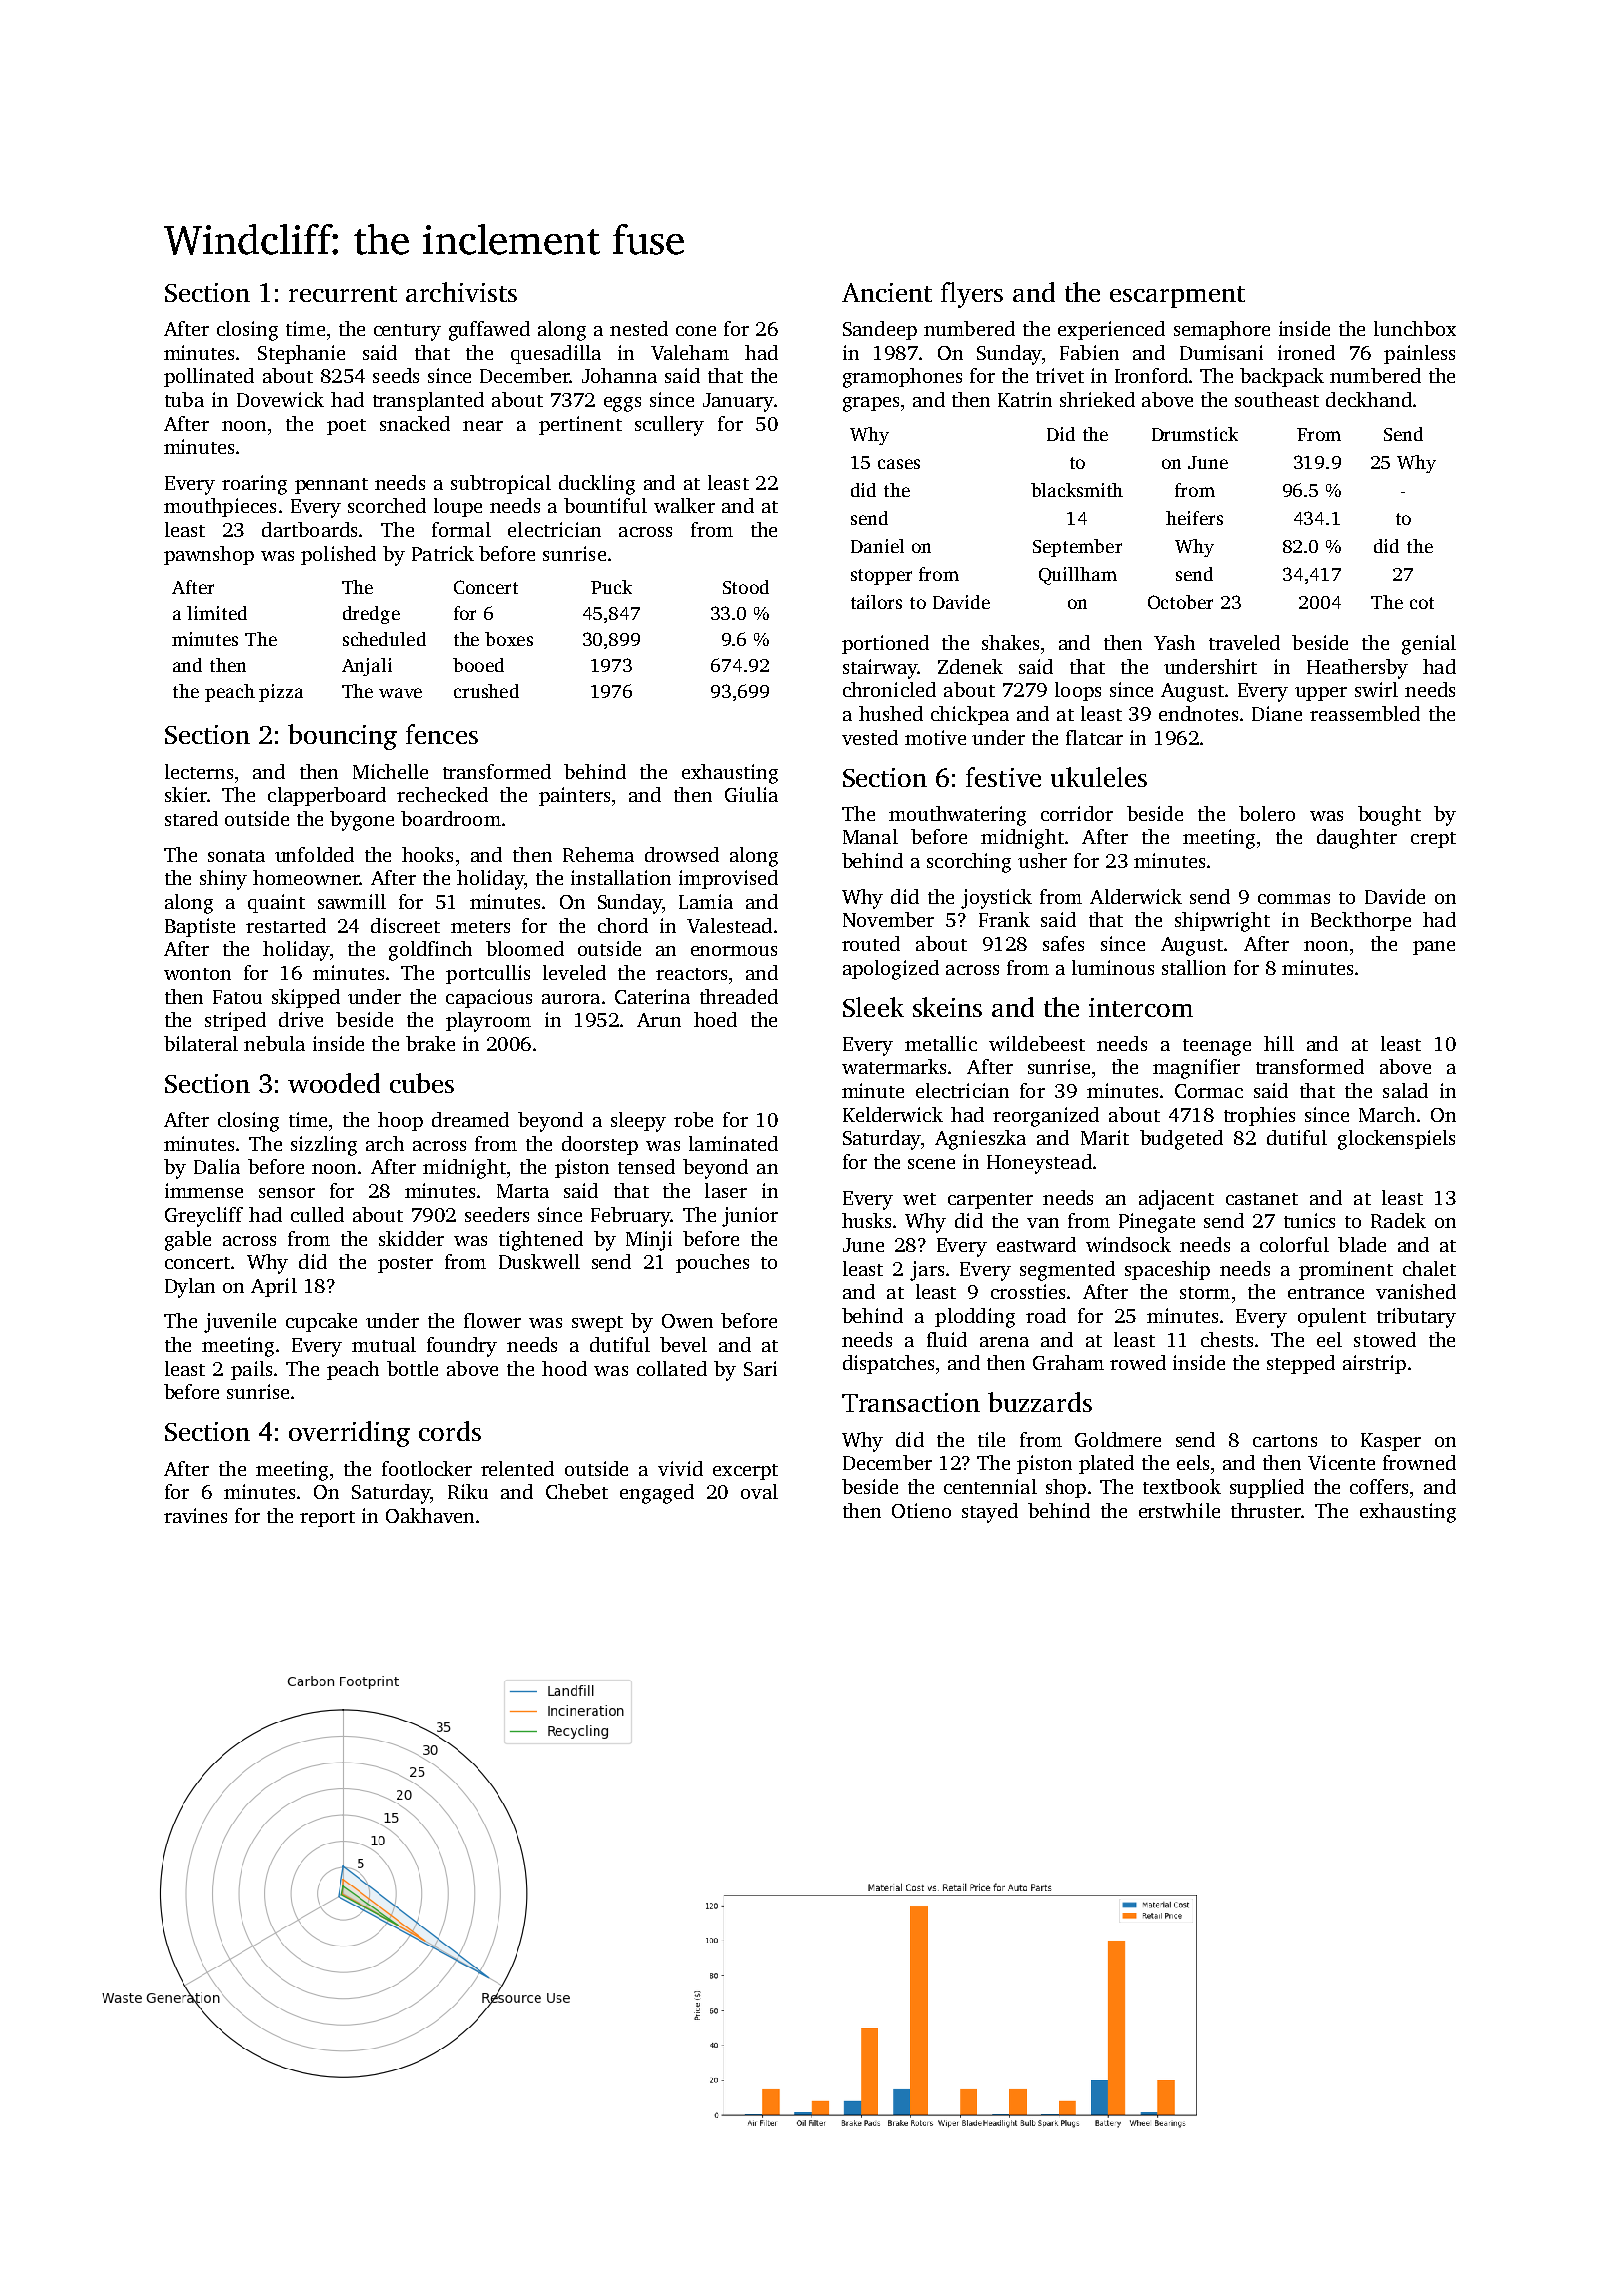 Image resolution: width=1620 pixels, height=2292 pixels. I want to click on erstwhile, so click(1179, 1510).
